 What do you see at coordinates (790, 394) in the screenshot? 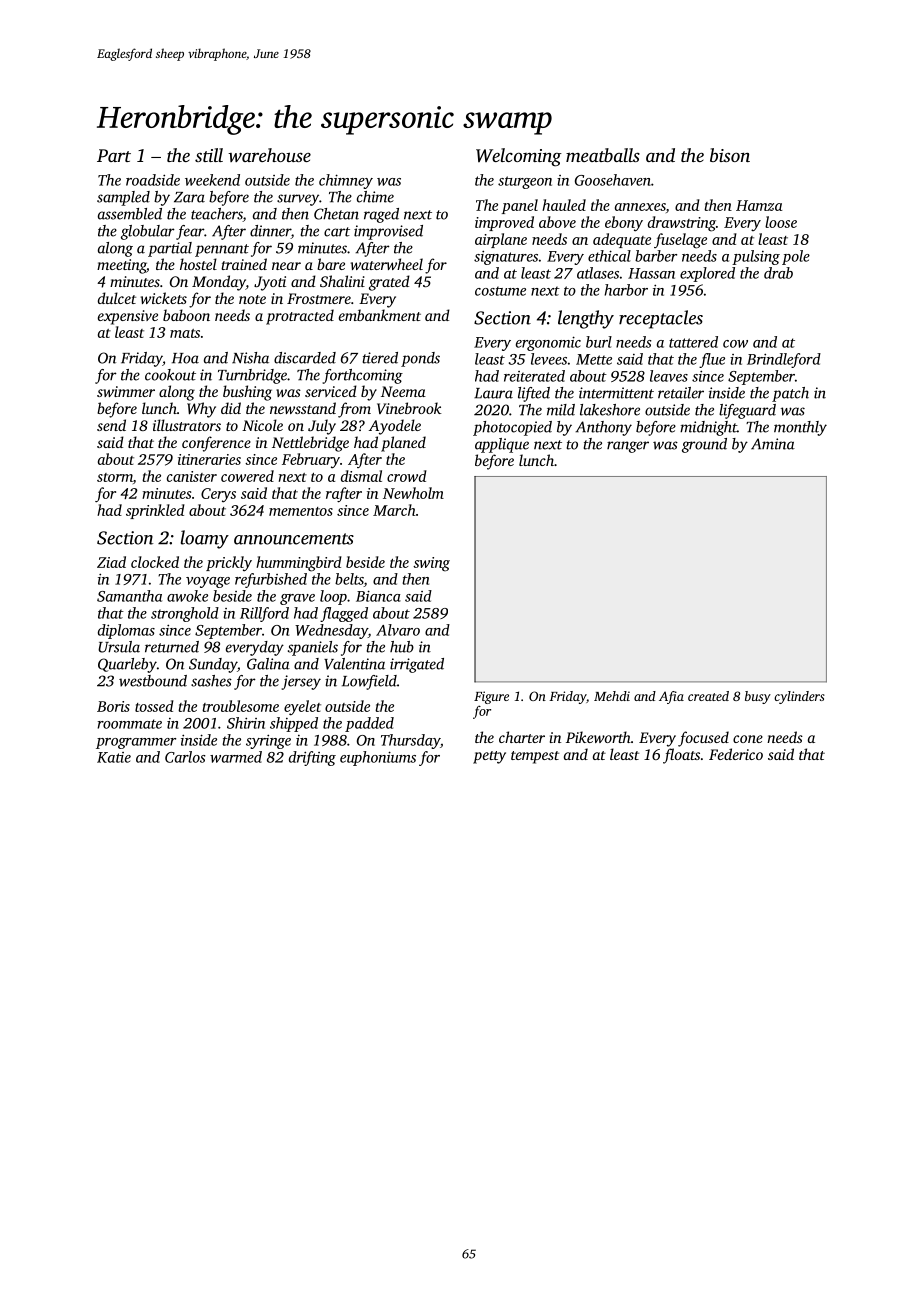
I see `patch` at bounding box center [790, 394].
